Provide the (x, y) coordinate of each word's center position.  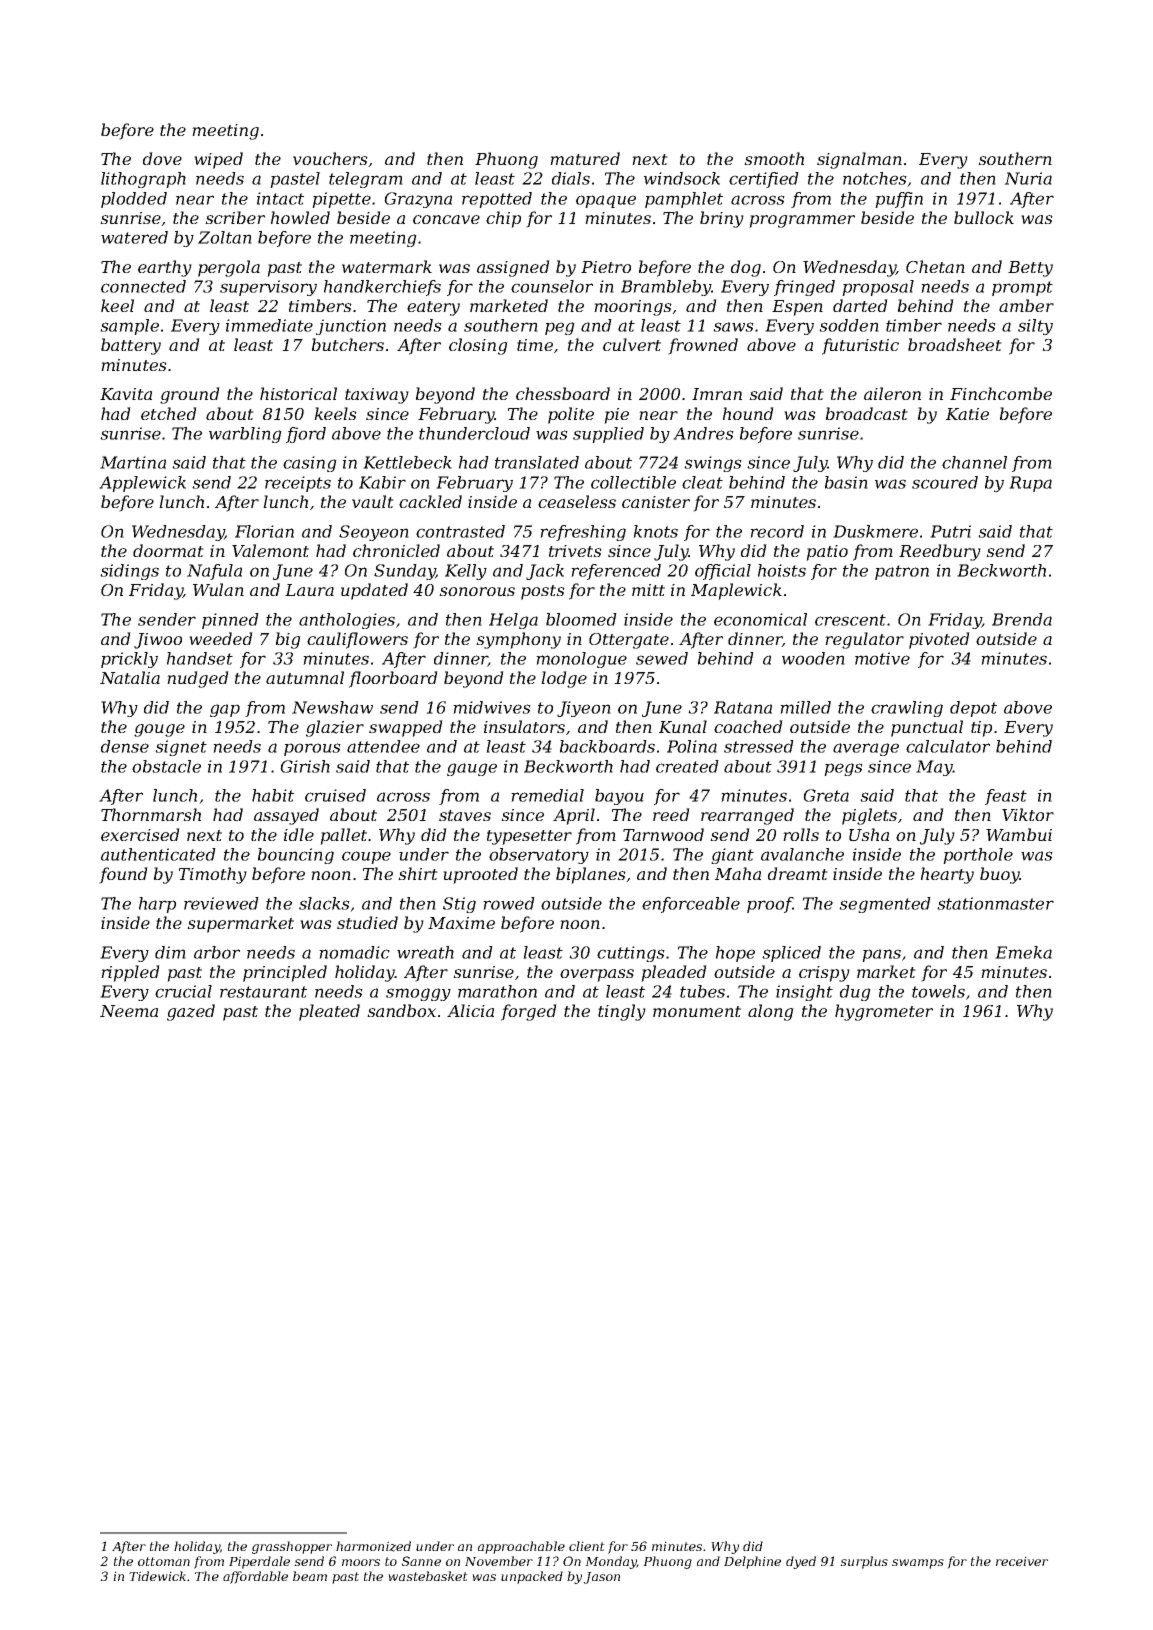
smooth (774, 158)
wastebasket (428, 1576)
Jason (602, 1578)
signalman (859, 160)
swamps (918, 1564)
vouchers (330, 158)
